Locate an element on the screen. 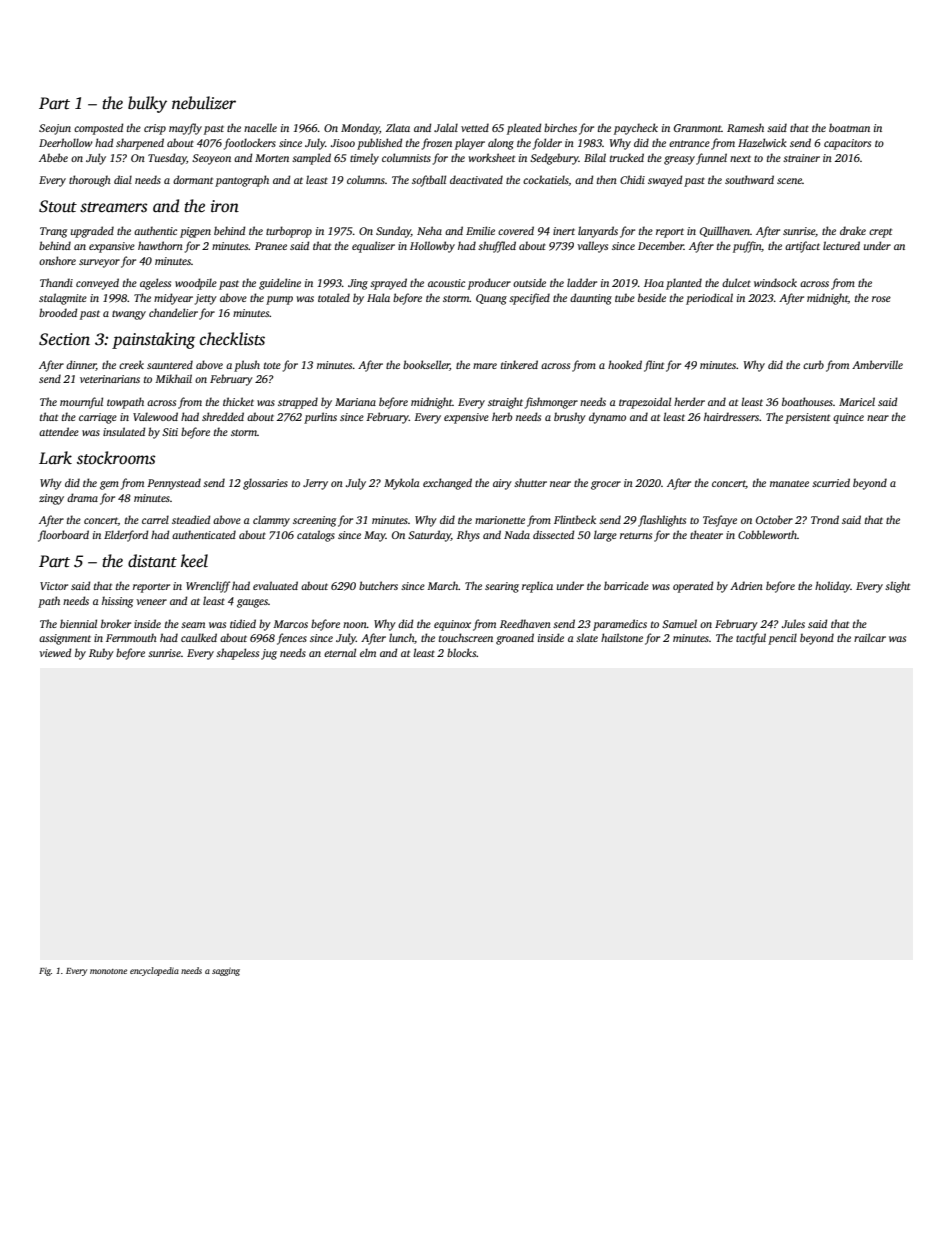  sagging is located at coordinates (226, 972).
